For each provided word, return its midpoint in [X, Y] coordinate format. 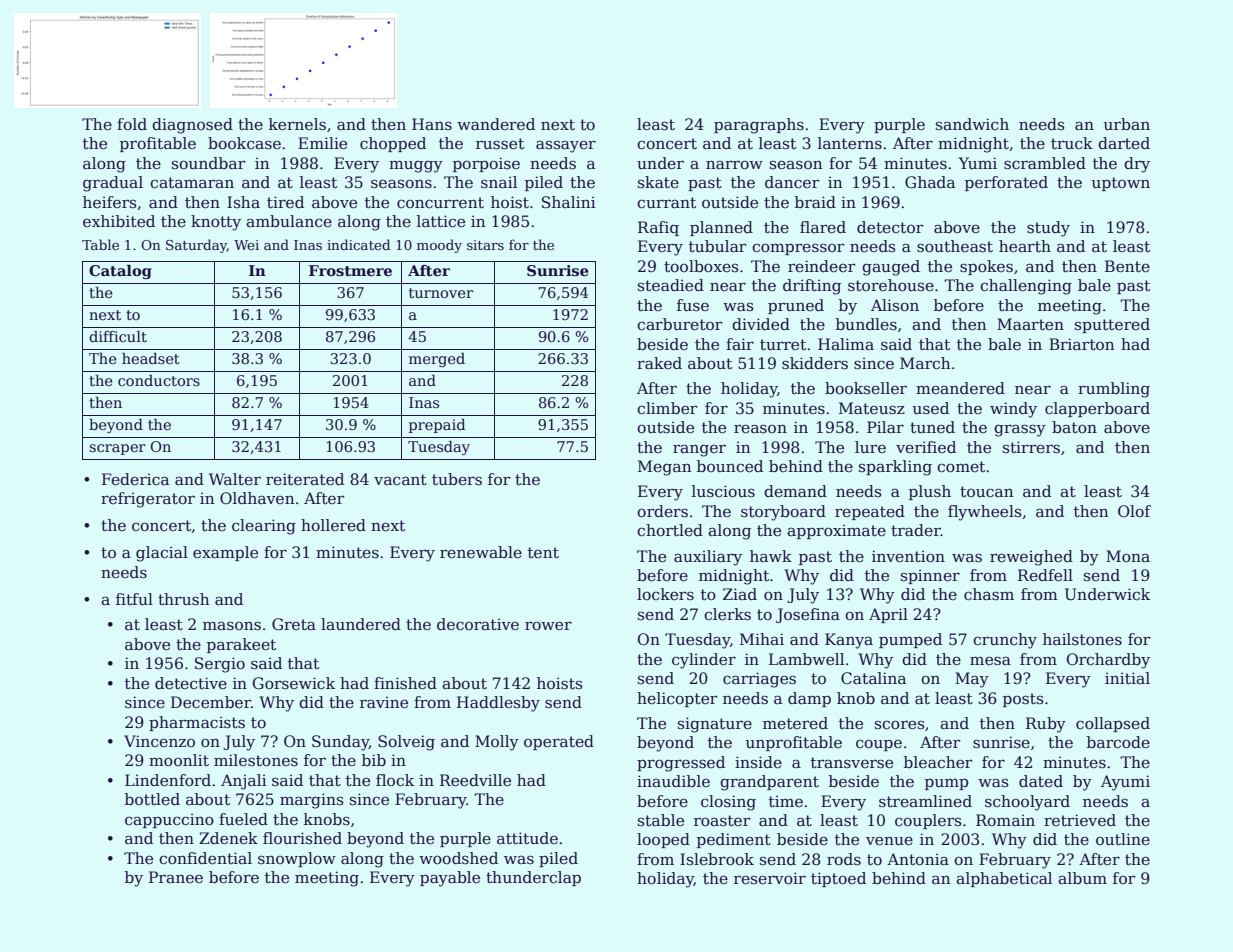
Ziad [740, 594]
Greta [294, 624]
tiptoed [838, 879]
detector [890, 227]
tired [285, 202]
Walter [235, 479]
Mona [1128, 556]
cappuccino [169, 820]
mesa [990, 661]
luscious [723, 491]
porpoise [486, 164]
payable [450, 879]
